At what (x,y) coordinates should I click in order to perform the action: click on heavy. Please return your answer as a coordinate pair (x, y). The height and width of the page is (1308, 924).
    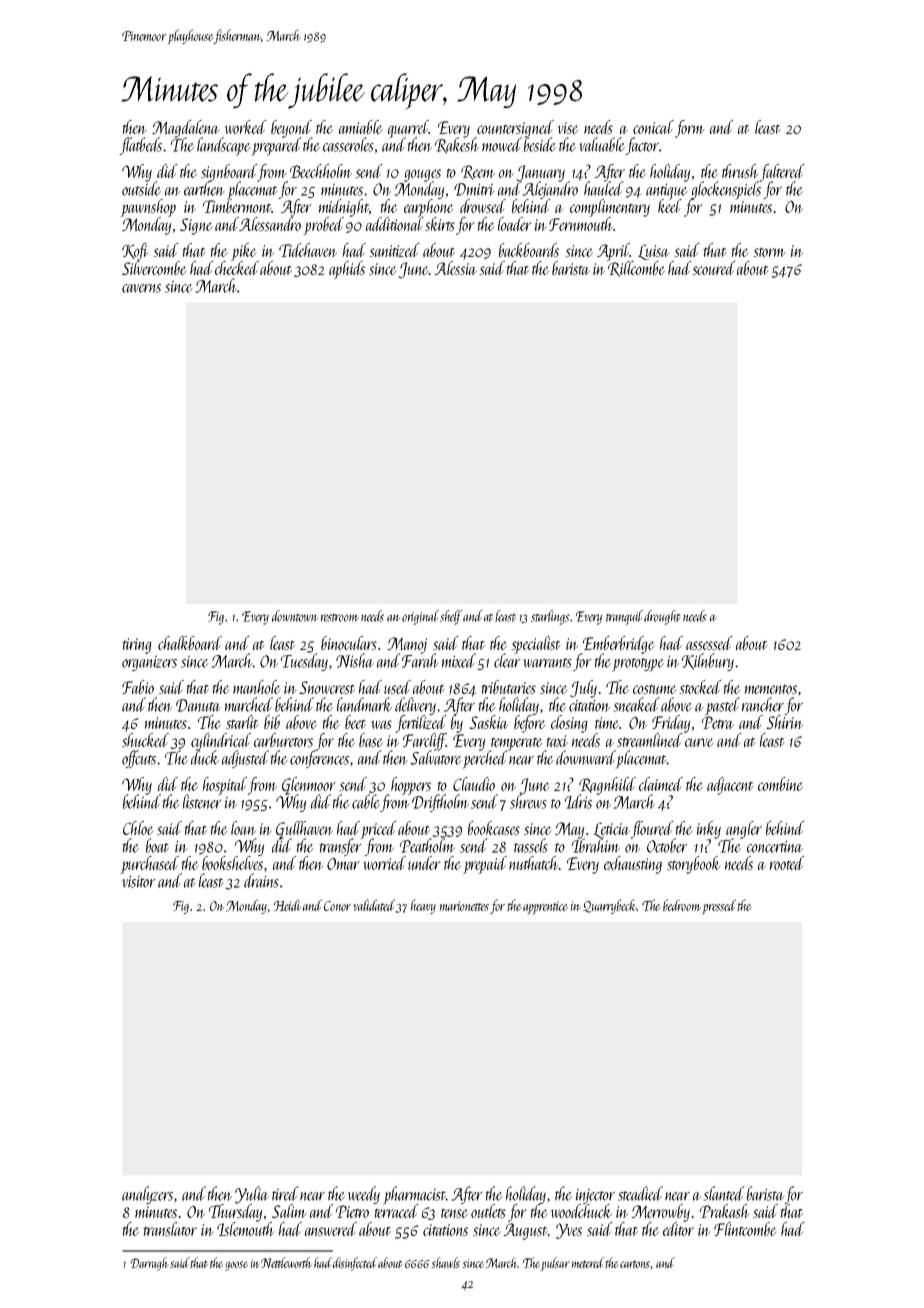
    Looking at the image, I should click on (423, 906).
